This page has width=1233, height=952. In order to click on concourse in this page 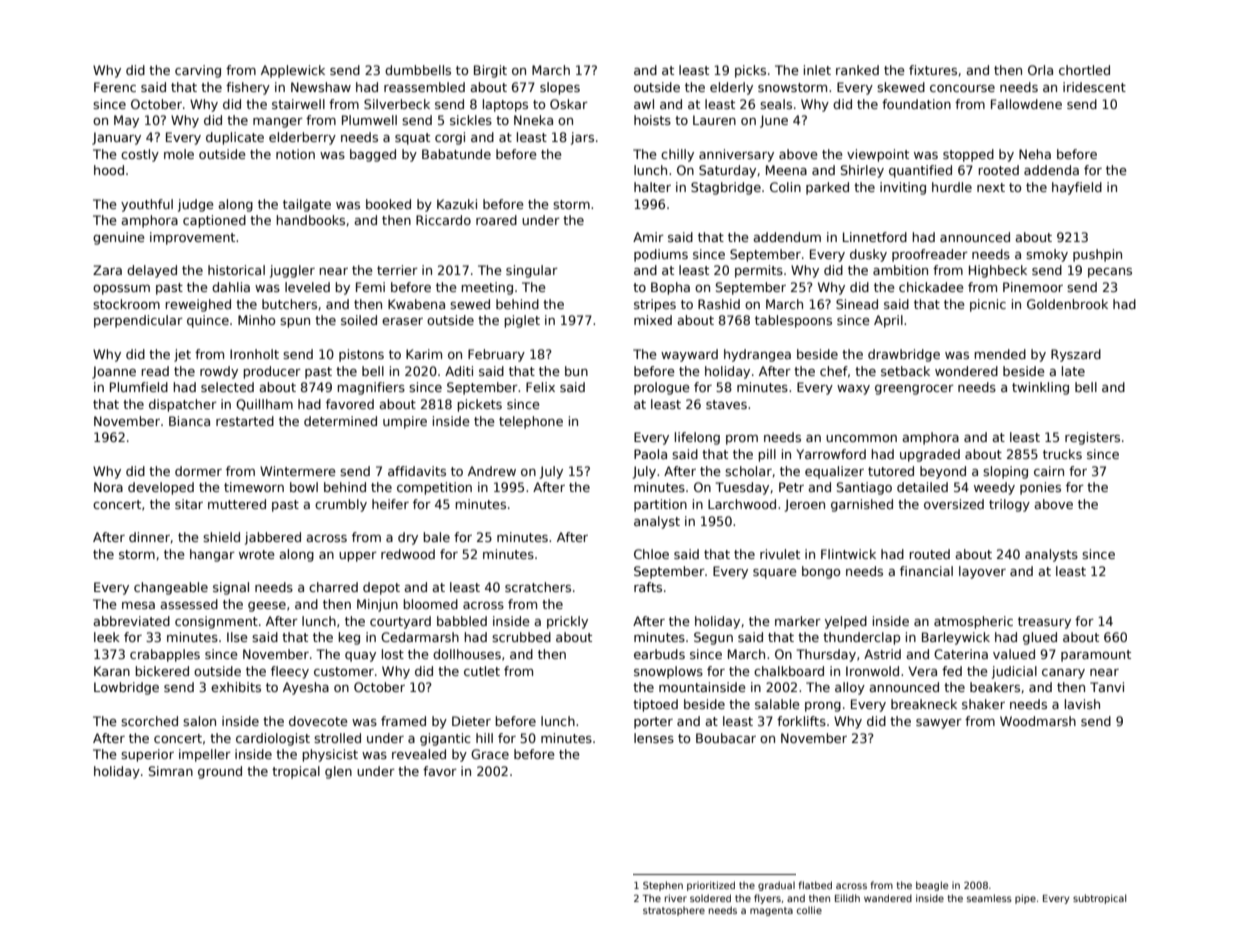, I will do `click(962, 88)`.
